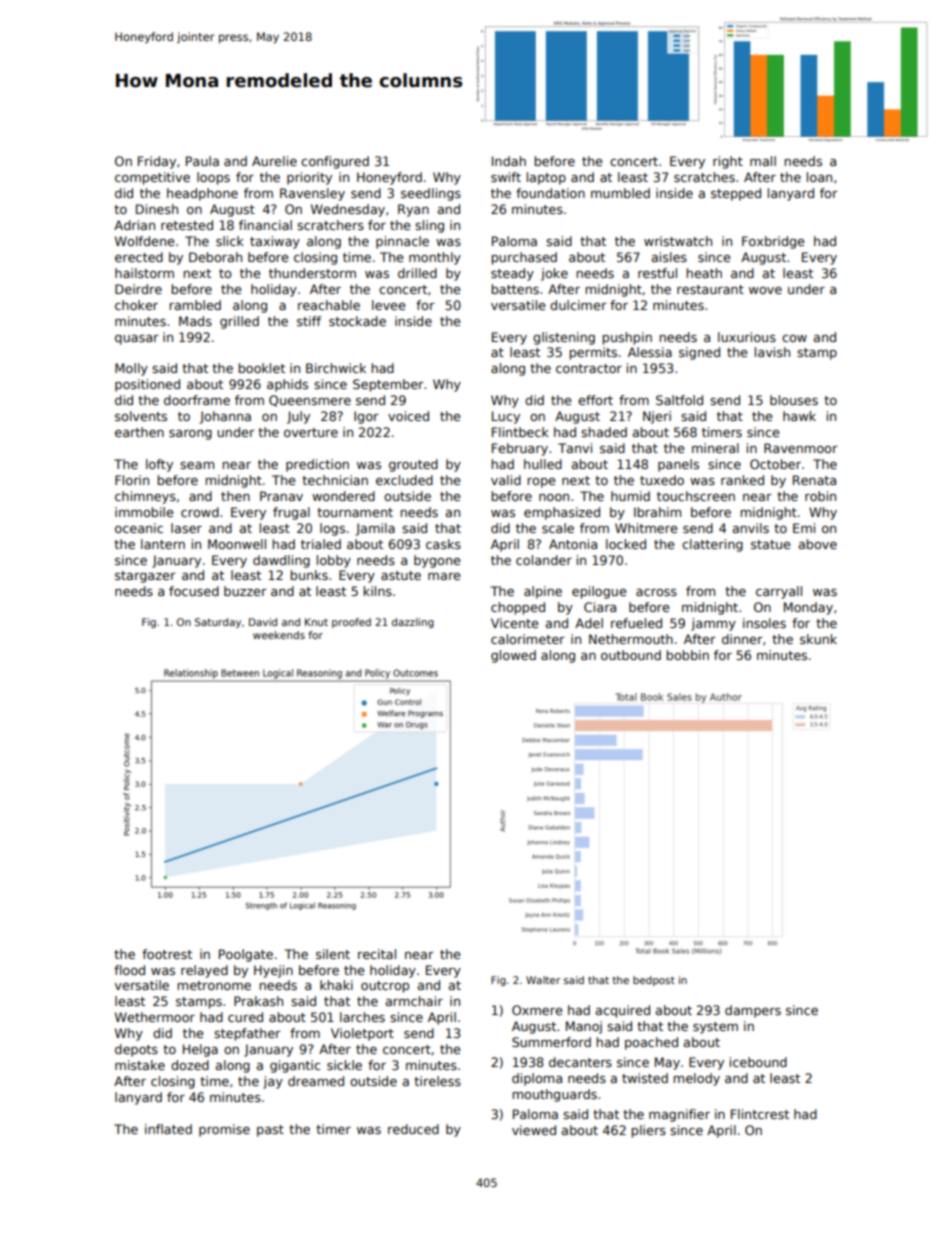 Image resolution: width=952 pixels, height=1233 pixels. What do you see at coordinates (190, 435) in the screenshot?
I see `sarong` at bounding box center [190, 435].
